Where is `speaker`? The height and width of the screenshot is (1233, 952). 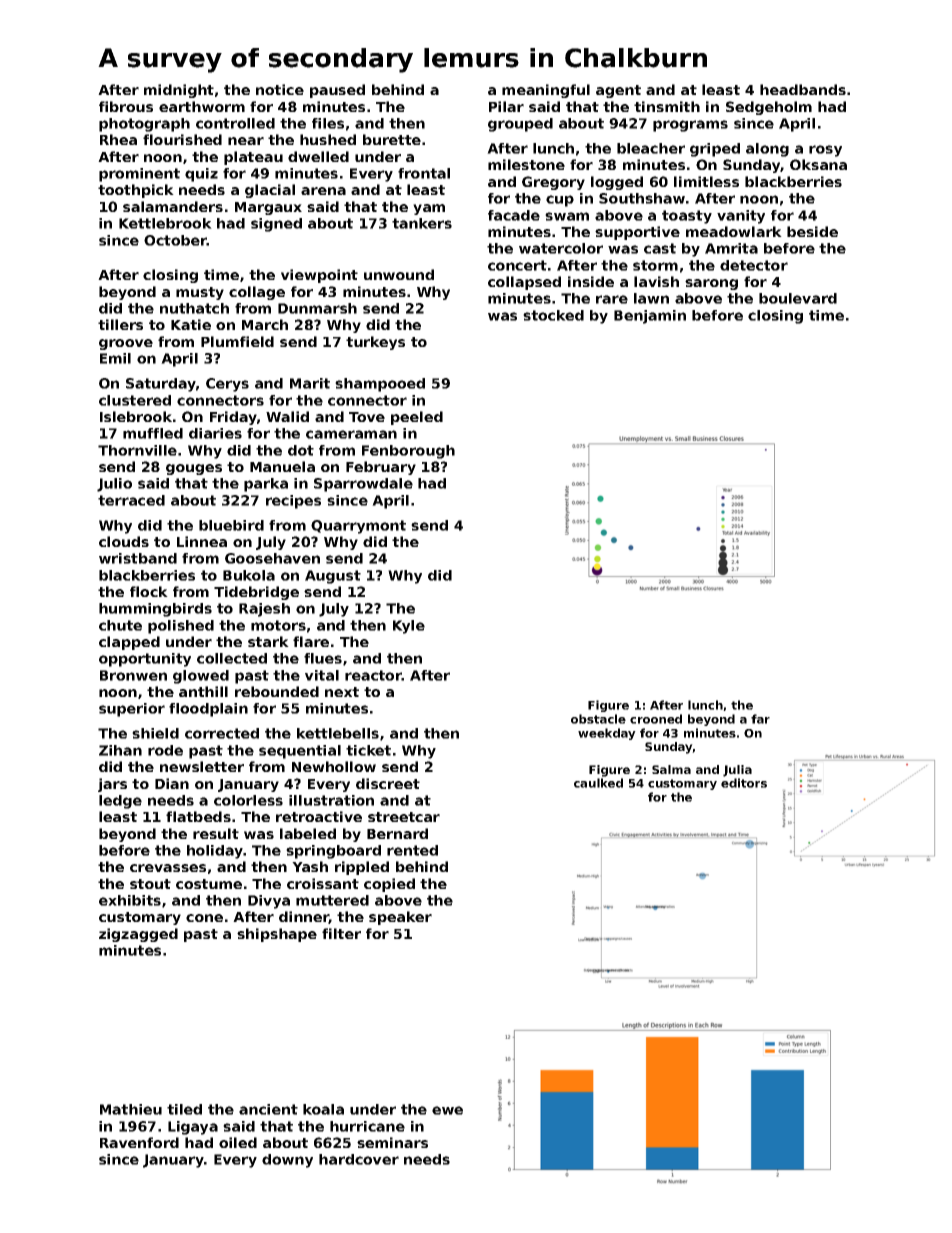 speaker is located at coordinates (400, 918).
